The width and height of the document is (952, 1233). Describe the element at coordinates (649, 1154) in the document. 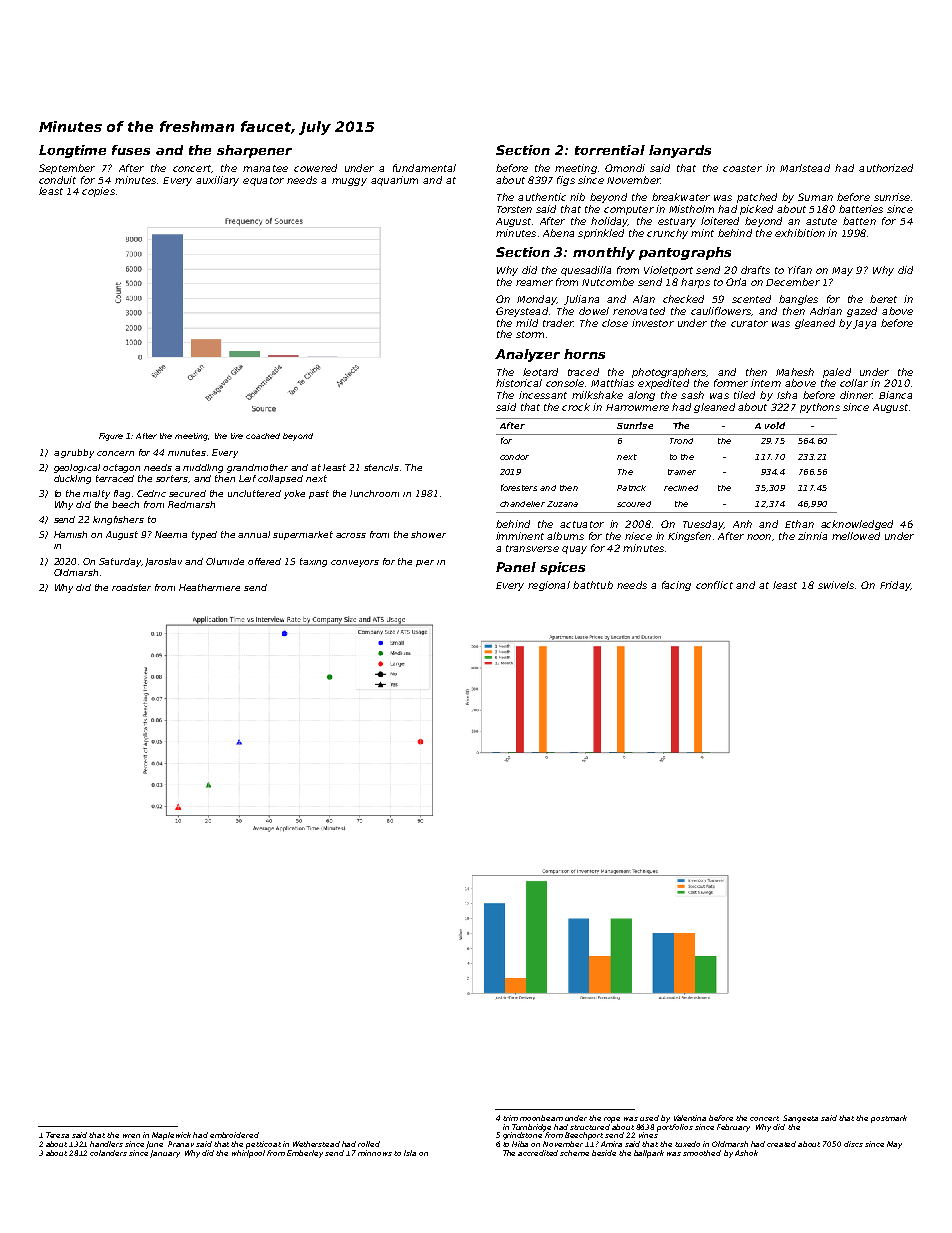

I see `ballpark` at that location.
